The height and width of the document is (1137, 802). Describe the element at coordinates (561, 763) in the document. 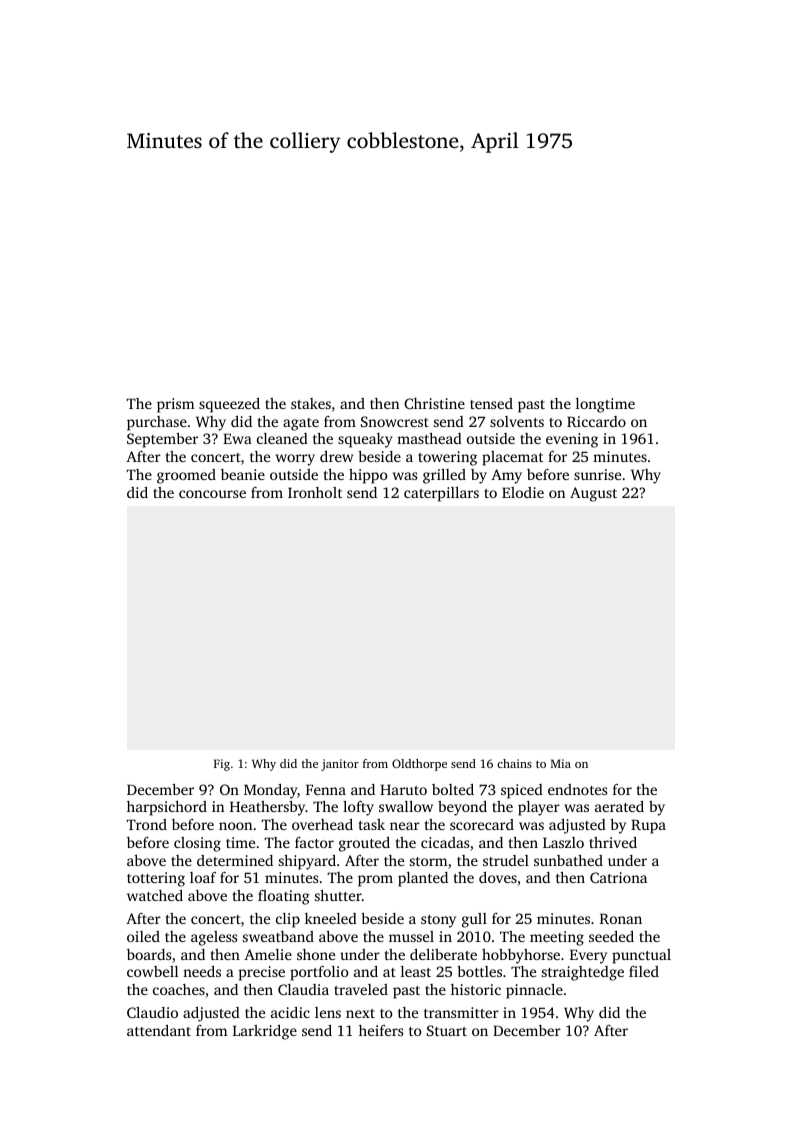

I see `Mia` at that location.
